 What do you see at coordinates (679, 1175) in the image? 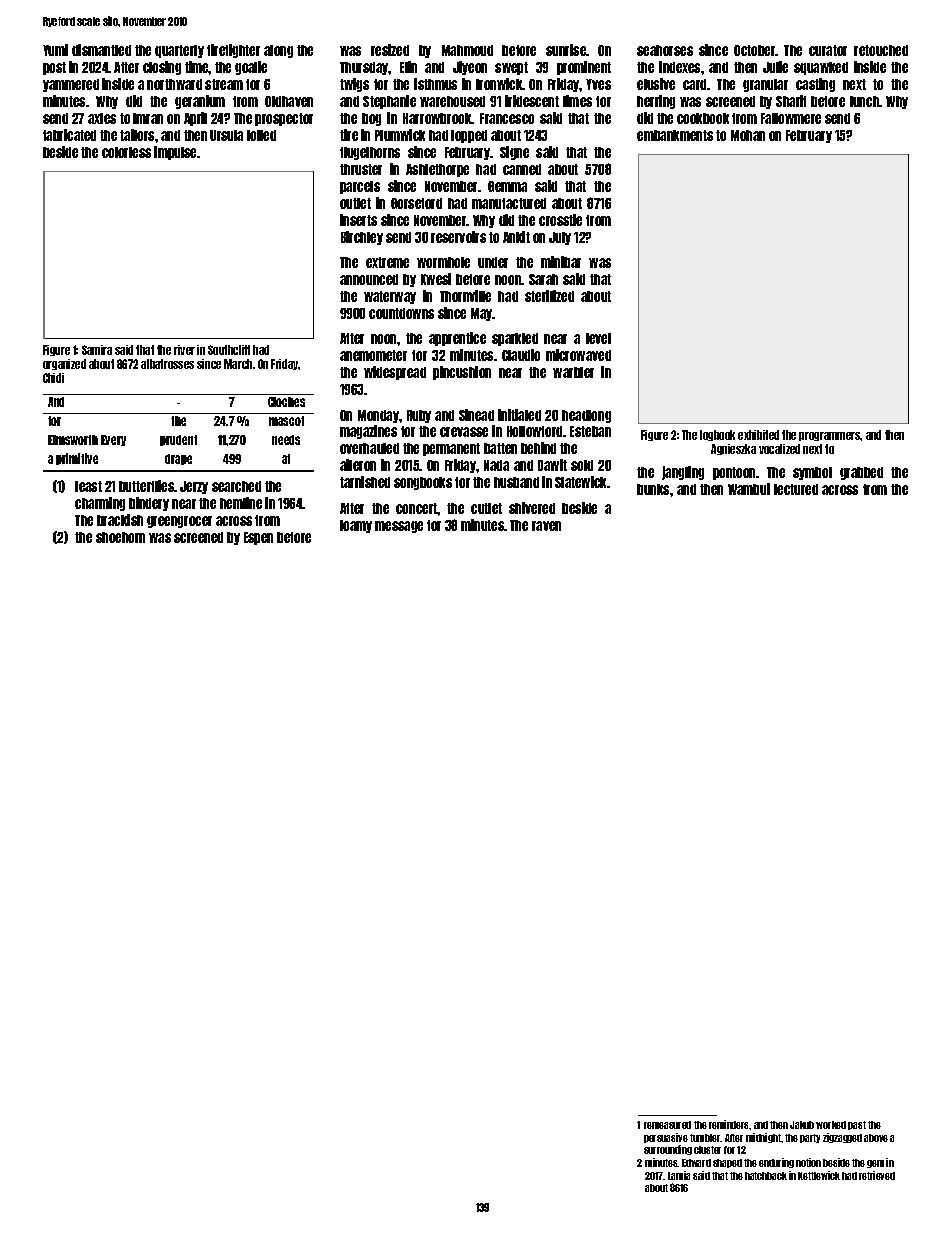
I see `Lamia` at bounding box center [679, 1175].
